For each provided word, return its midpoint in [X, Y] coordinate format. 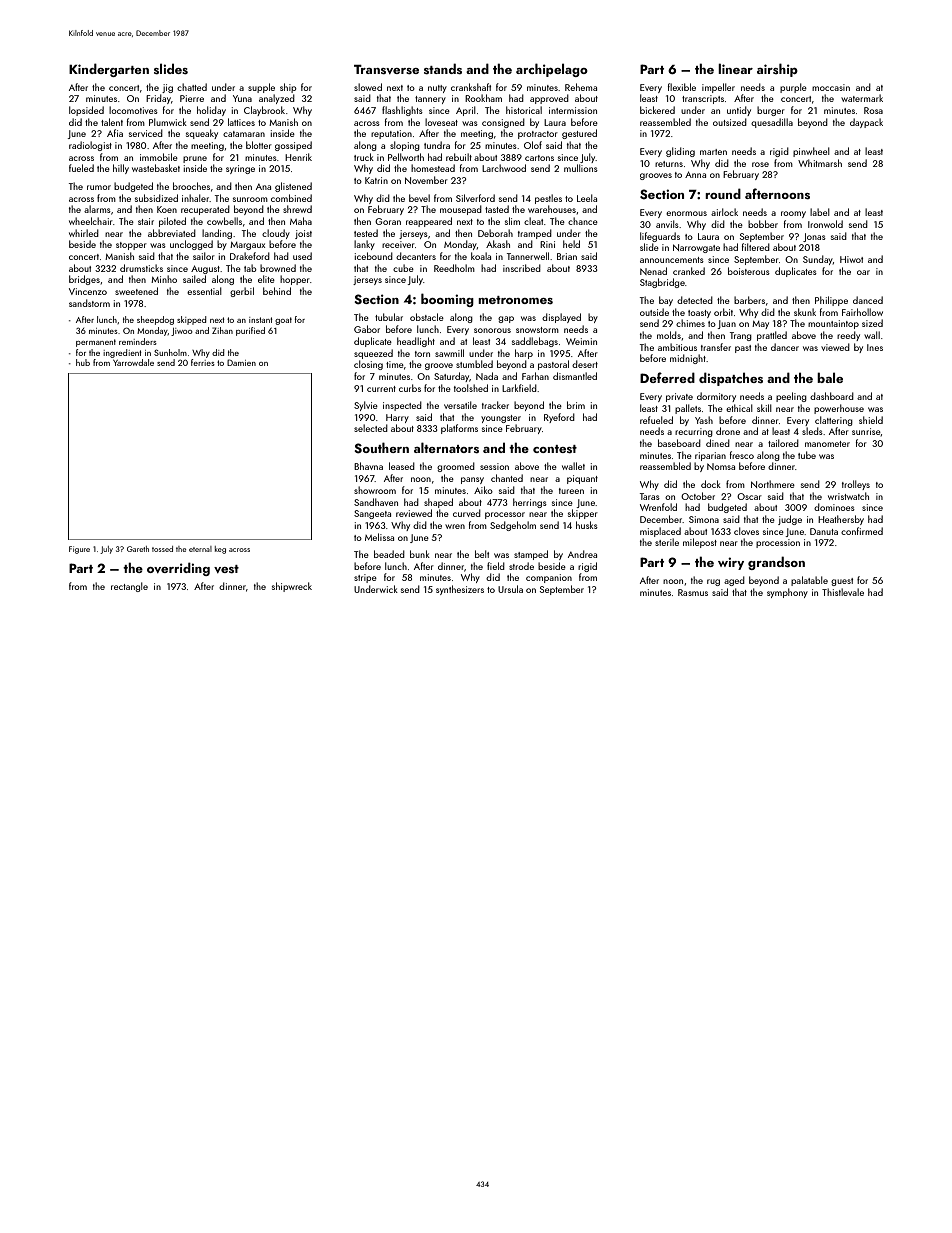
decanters [416, 256]
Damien [241, 362]
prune [195, 159]
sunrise [866, 431]
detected [695, 300]
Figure [79, 550]
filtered [756, 247]
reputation [391, 134]
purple [793, 88]
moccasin [831, 87]
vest [226, 569]
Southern [381, 448]
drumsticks [141, 268]
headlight [416, 342]
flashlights [402, 111]
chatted [192, 87]
